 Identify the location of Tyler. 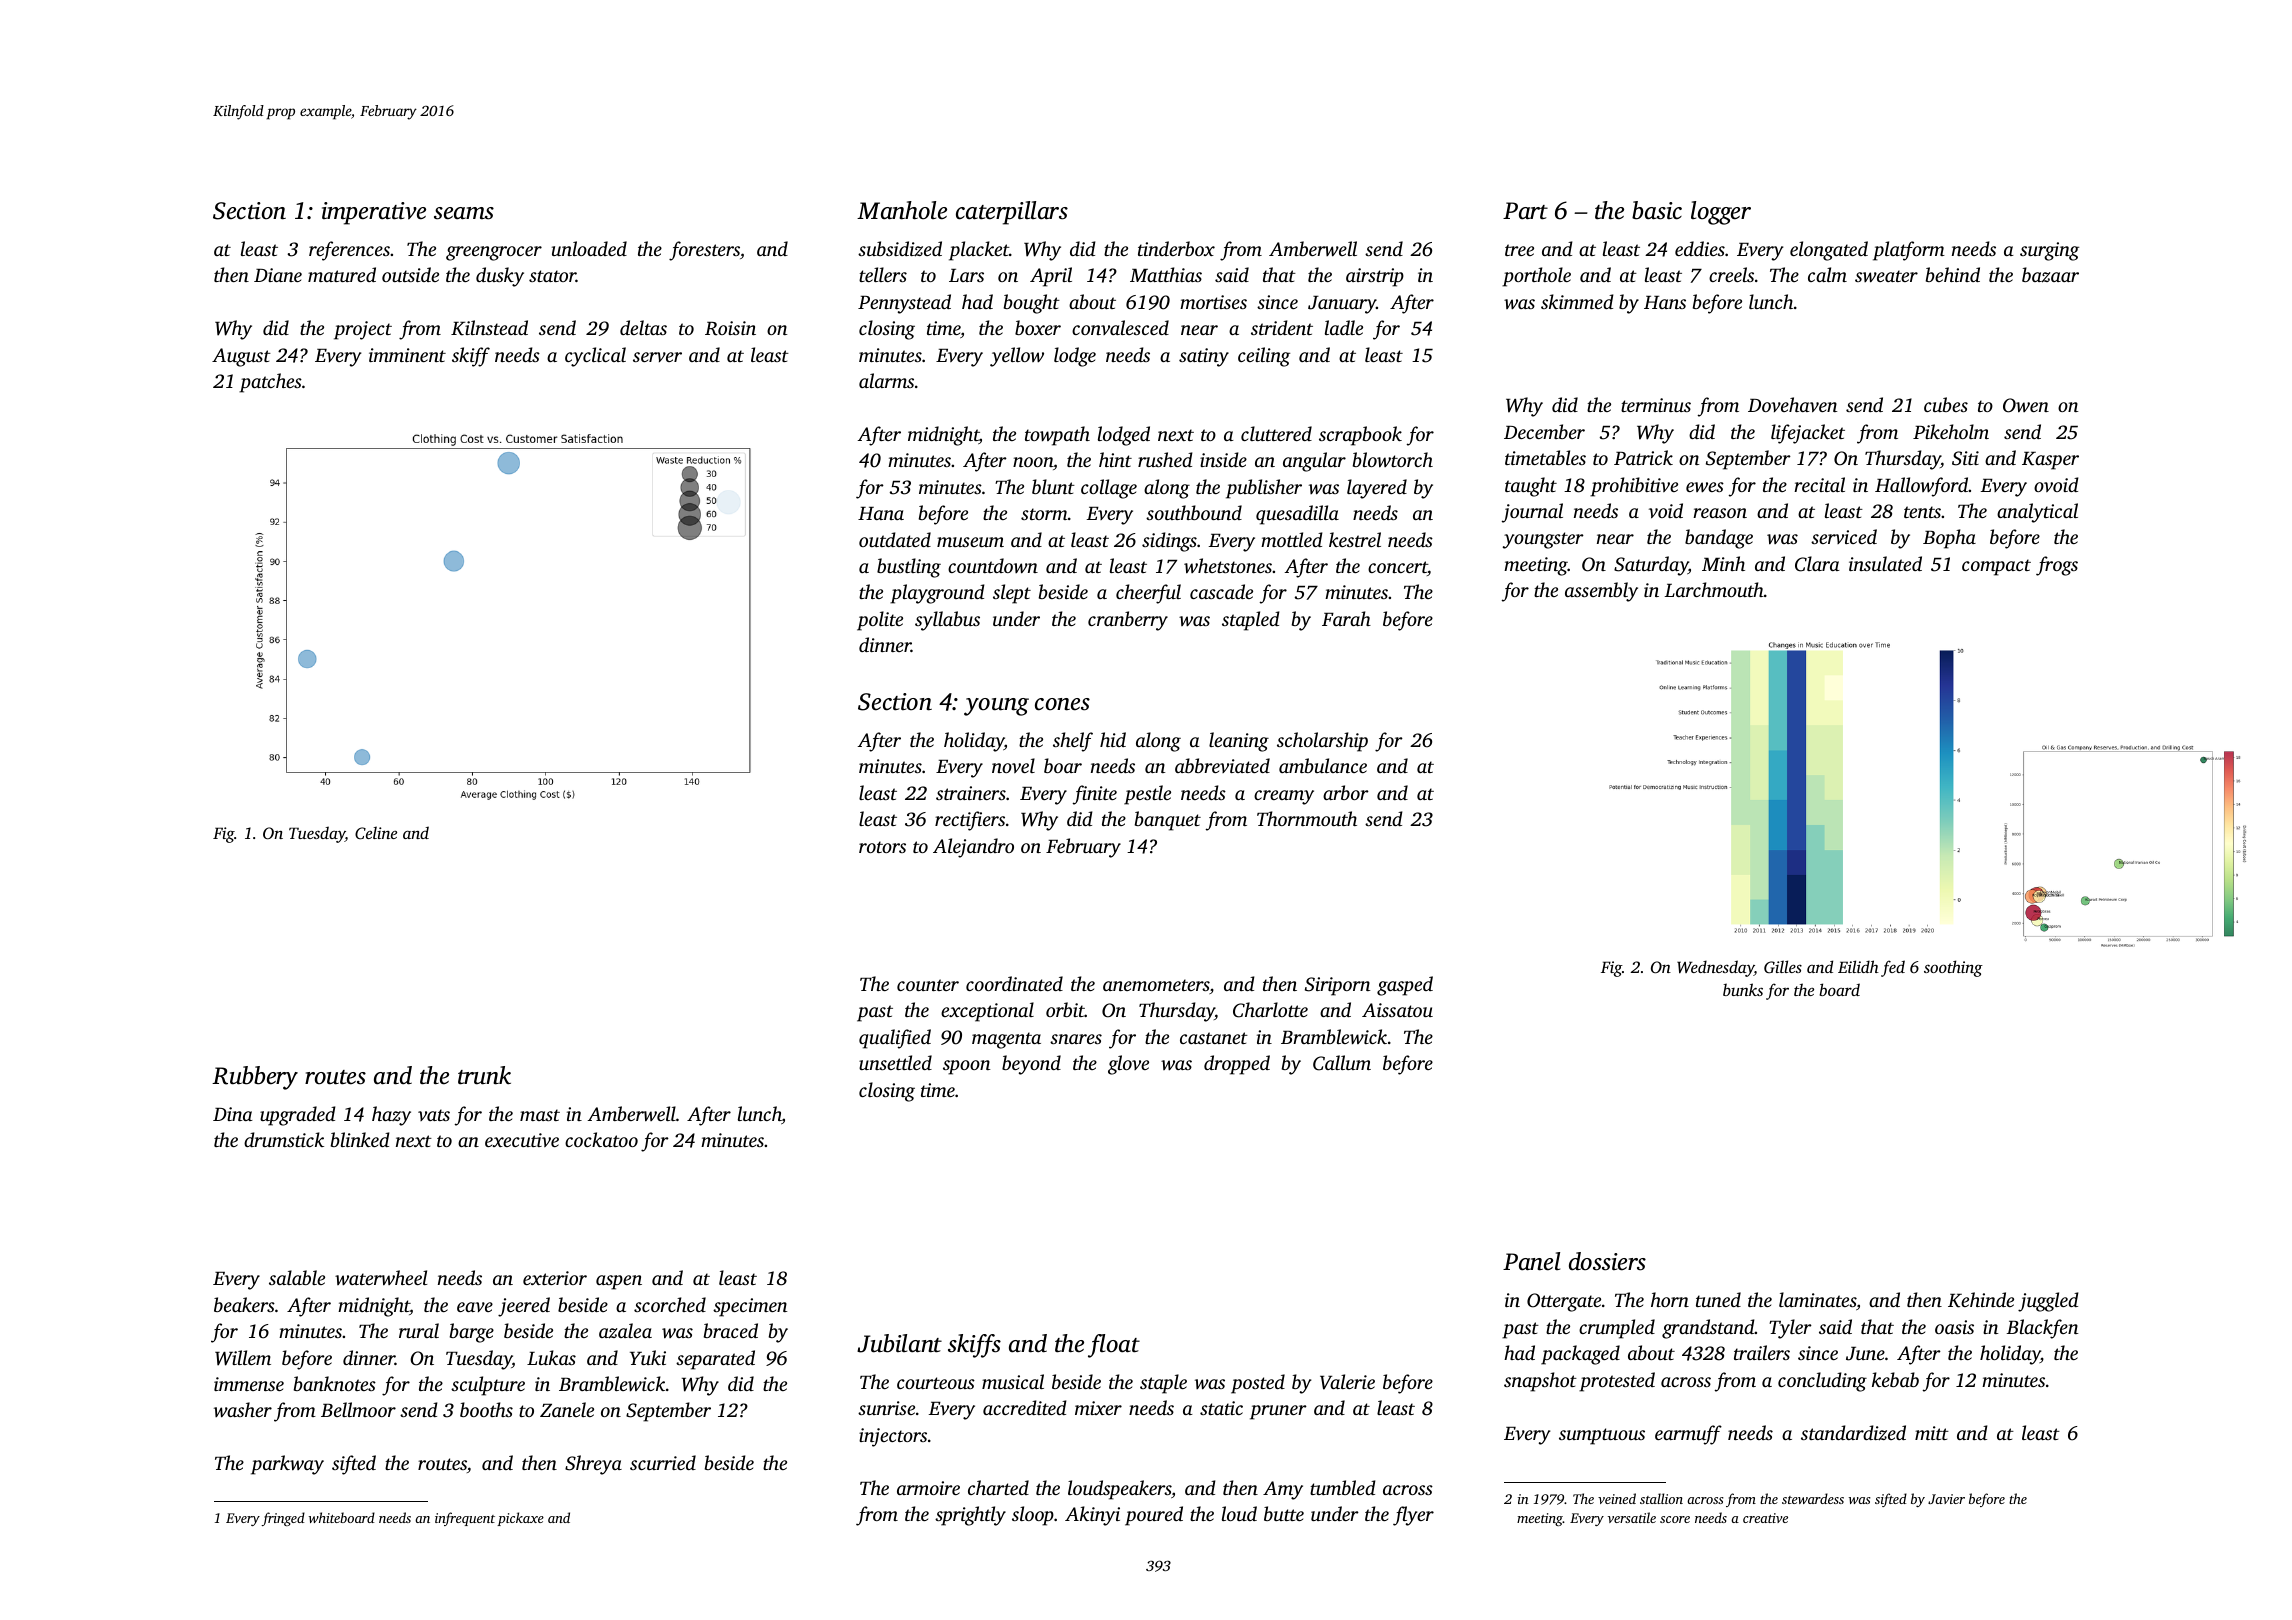
(1790, 1329).
